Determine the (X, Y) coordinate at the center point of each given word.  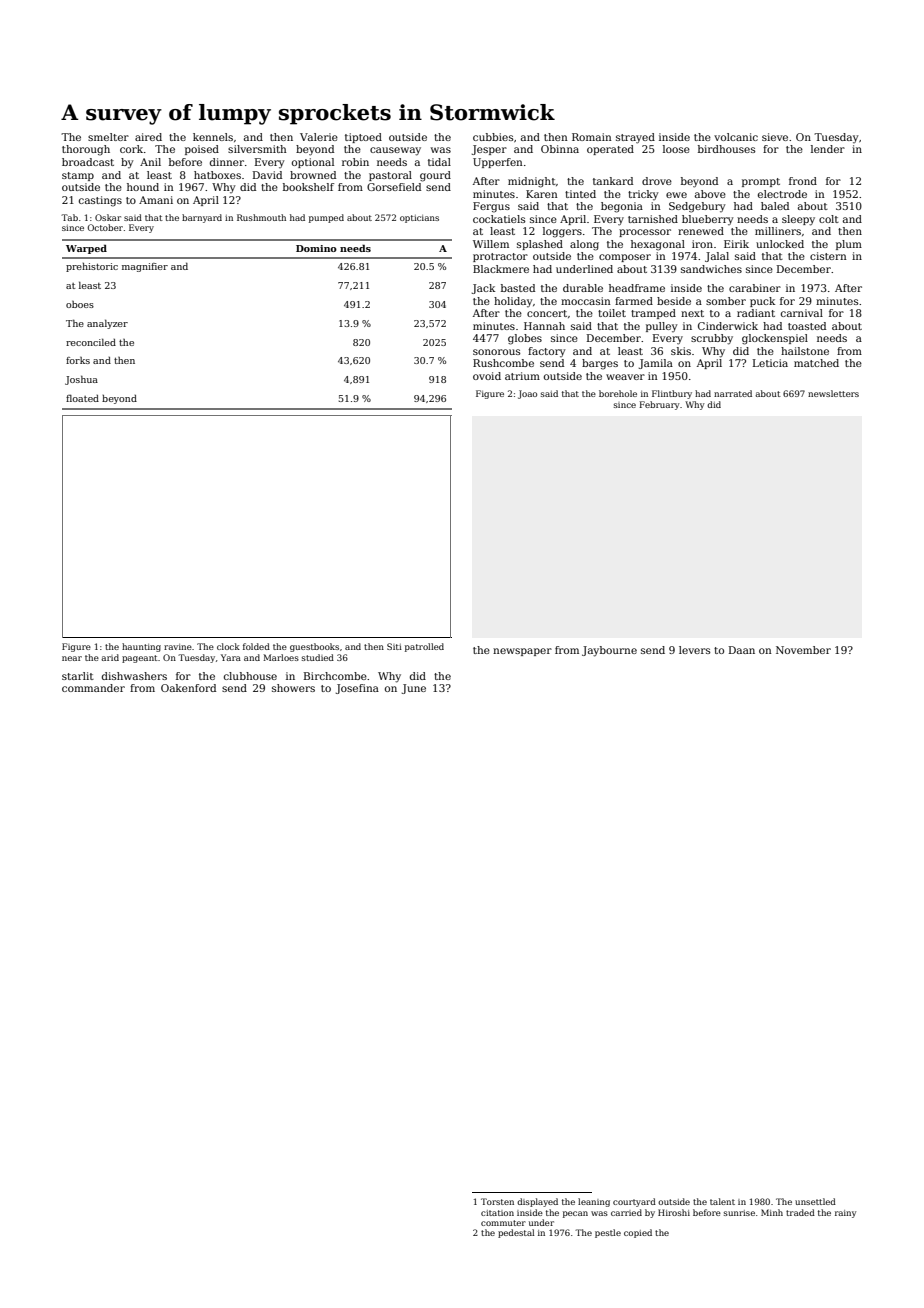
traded (800, 1212)
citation (497, 1213)
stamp (78, 176)
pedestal (516, 1233)
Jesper (489, 150)
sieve (775, 137)
